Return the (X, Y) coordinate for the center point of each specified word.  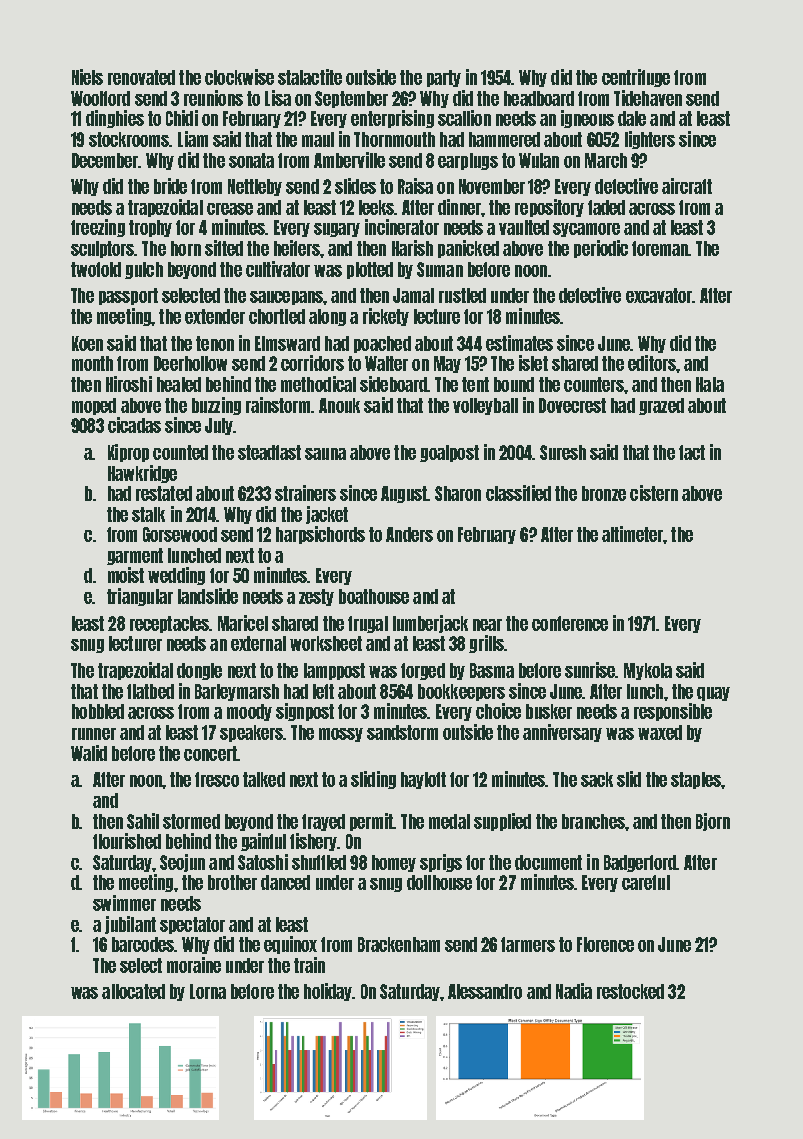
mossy (341, 735)
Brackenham (399, 944)
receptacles (169, 624)
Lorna (208, 991)
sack (597, 779)
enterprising (392, 119)
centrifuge (636, 78)
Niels (87, 77)
